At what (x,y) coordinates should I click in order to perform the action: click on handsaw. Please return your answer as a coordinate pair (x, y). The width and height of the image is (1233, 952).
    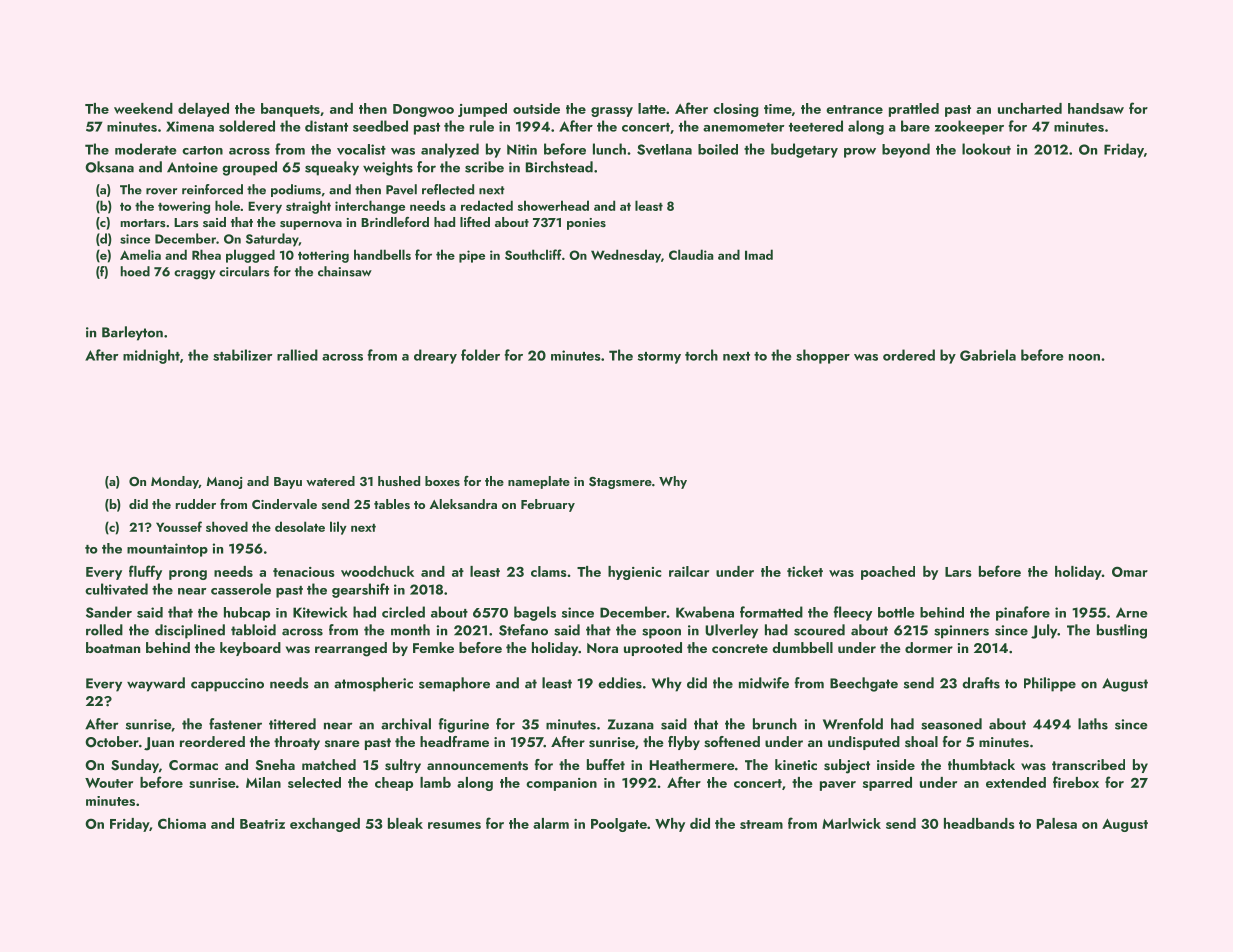
    Looking at the image, I should click on (1096, 108).
